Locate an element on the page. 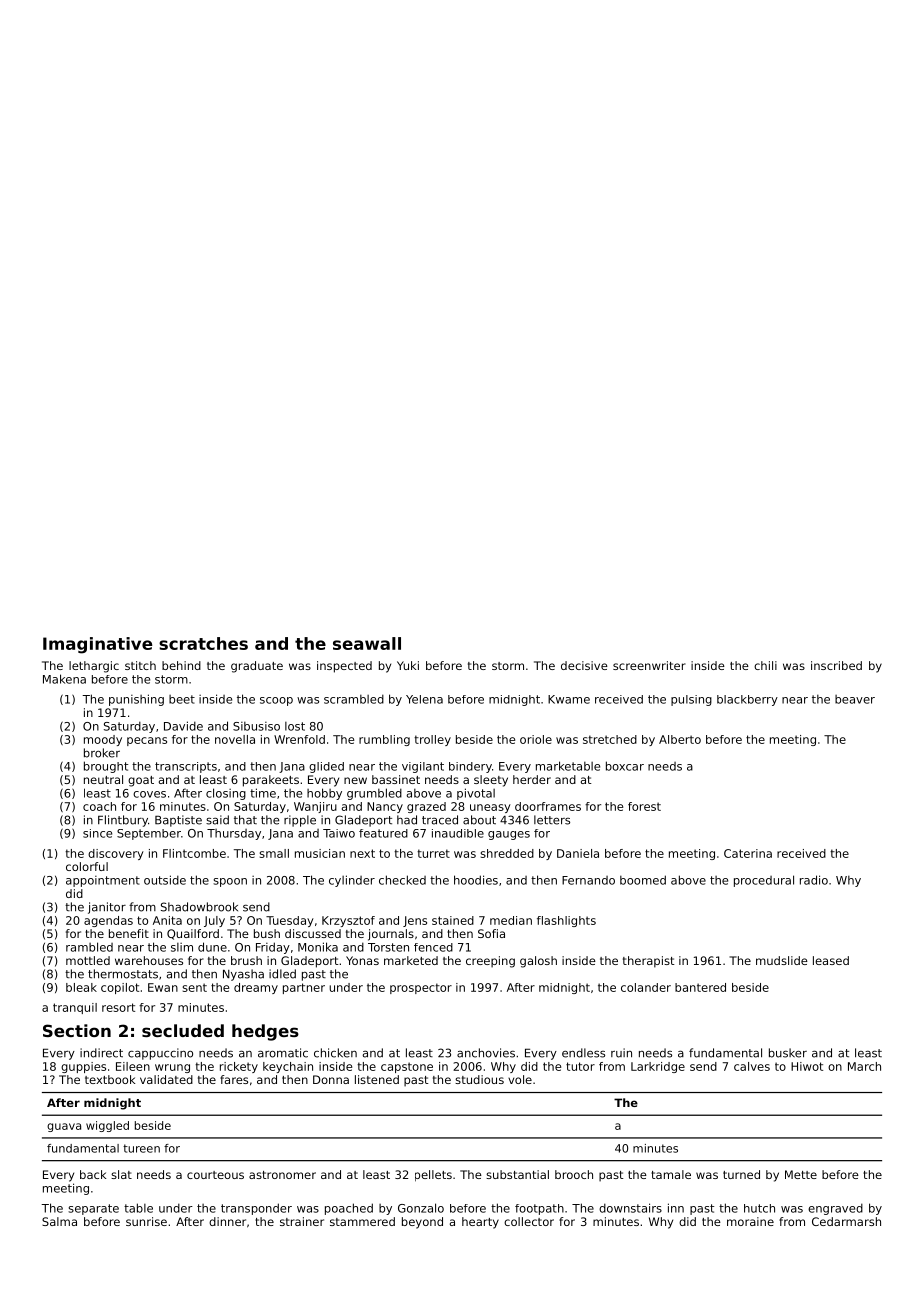  Salma is located at coordinates (59, 1221).
